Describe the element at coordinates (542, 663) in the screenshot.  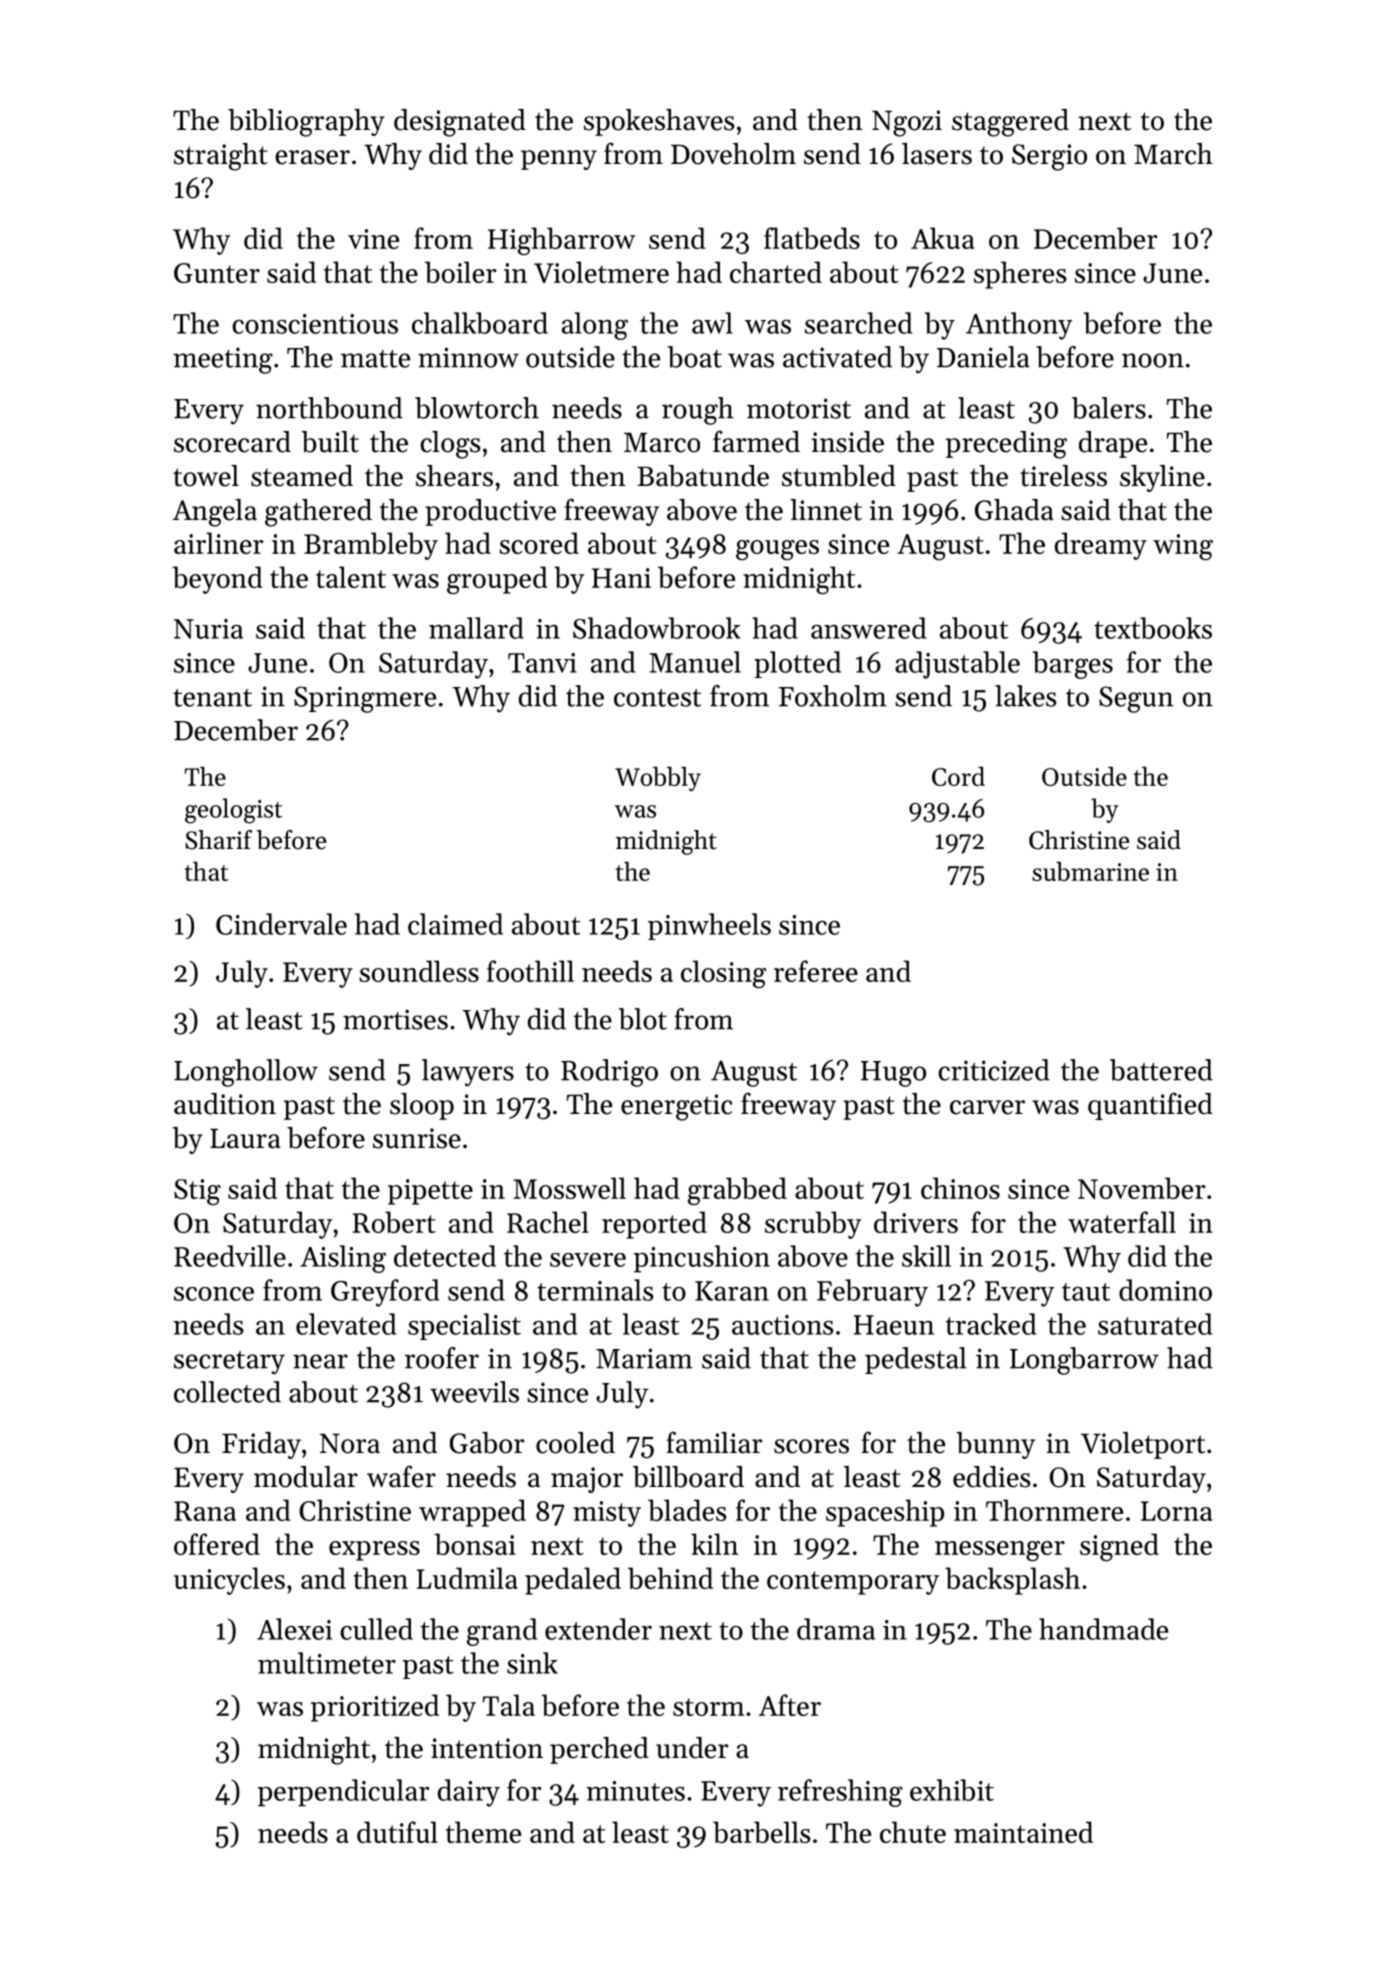
I see `Tanvi` at that location.
